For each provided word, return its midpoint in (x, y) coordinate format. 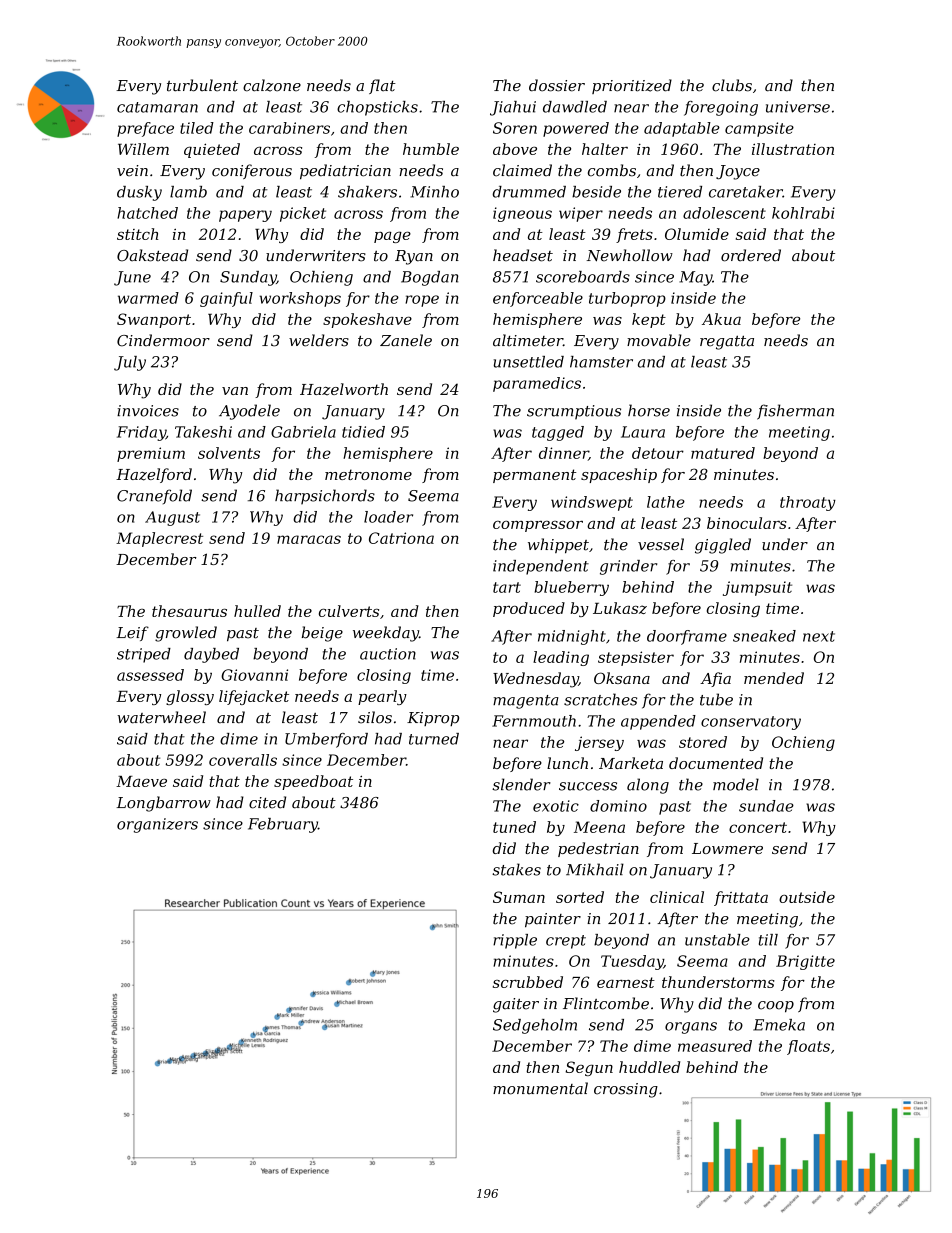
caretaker (746, 192)
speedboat (313, 782)
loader (388, 517)
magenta (526, 702)
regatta (727, 343)
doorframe (687, 637)
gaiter (516, 1005)
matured (723, 453)
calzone (272, 85)
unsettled (529, 362)
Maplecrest (159, 539)
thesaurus (189, 611)
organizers (157, 825)
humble (431, 149)
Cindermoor (163, 340)
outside (807, 897)
